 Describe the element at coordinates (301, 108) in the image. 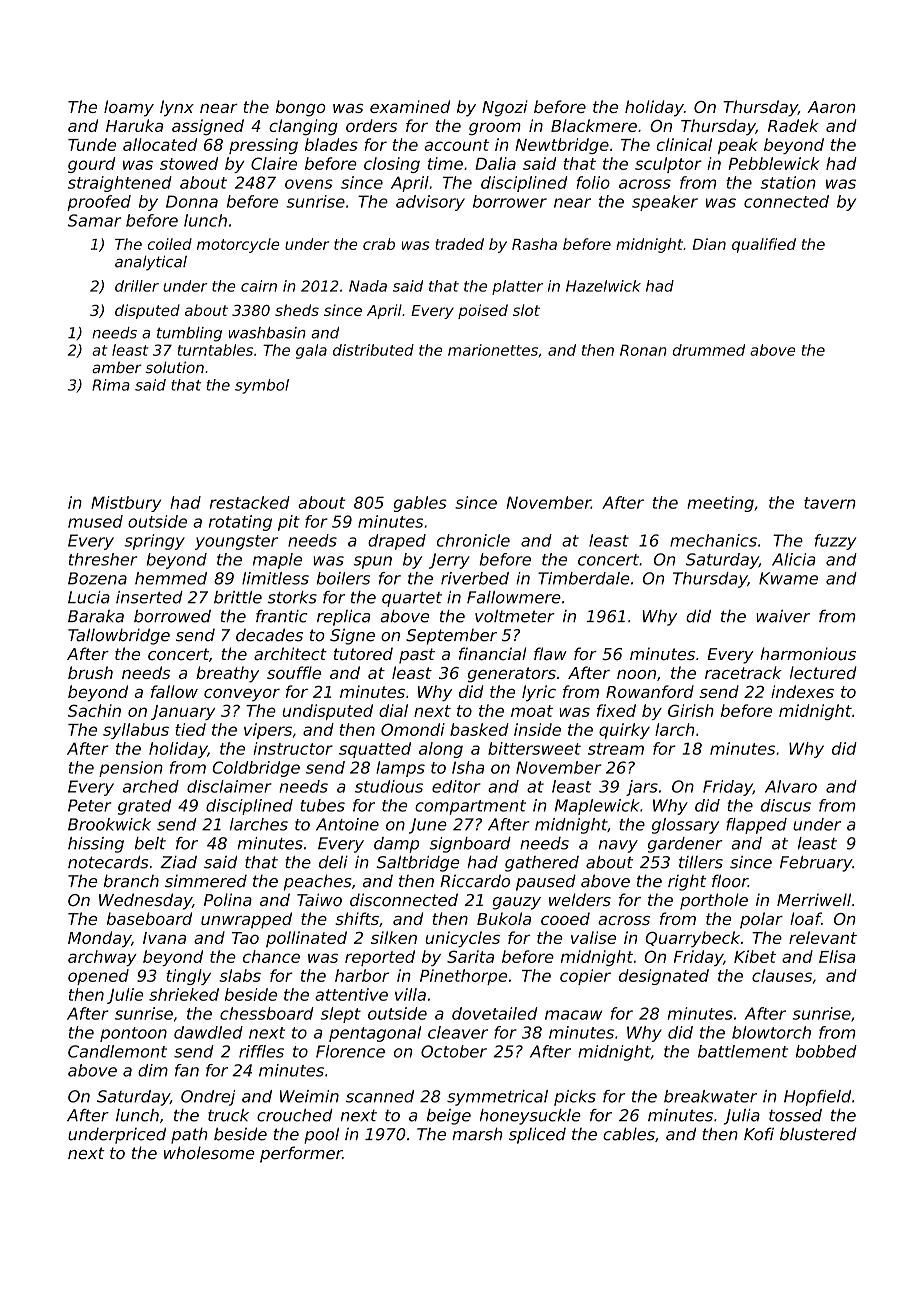

I see `bongo` at that location.
